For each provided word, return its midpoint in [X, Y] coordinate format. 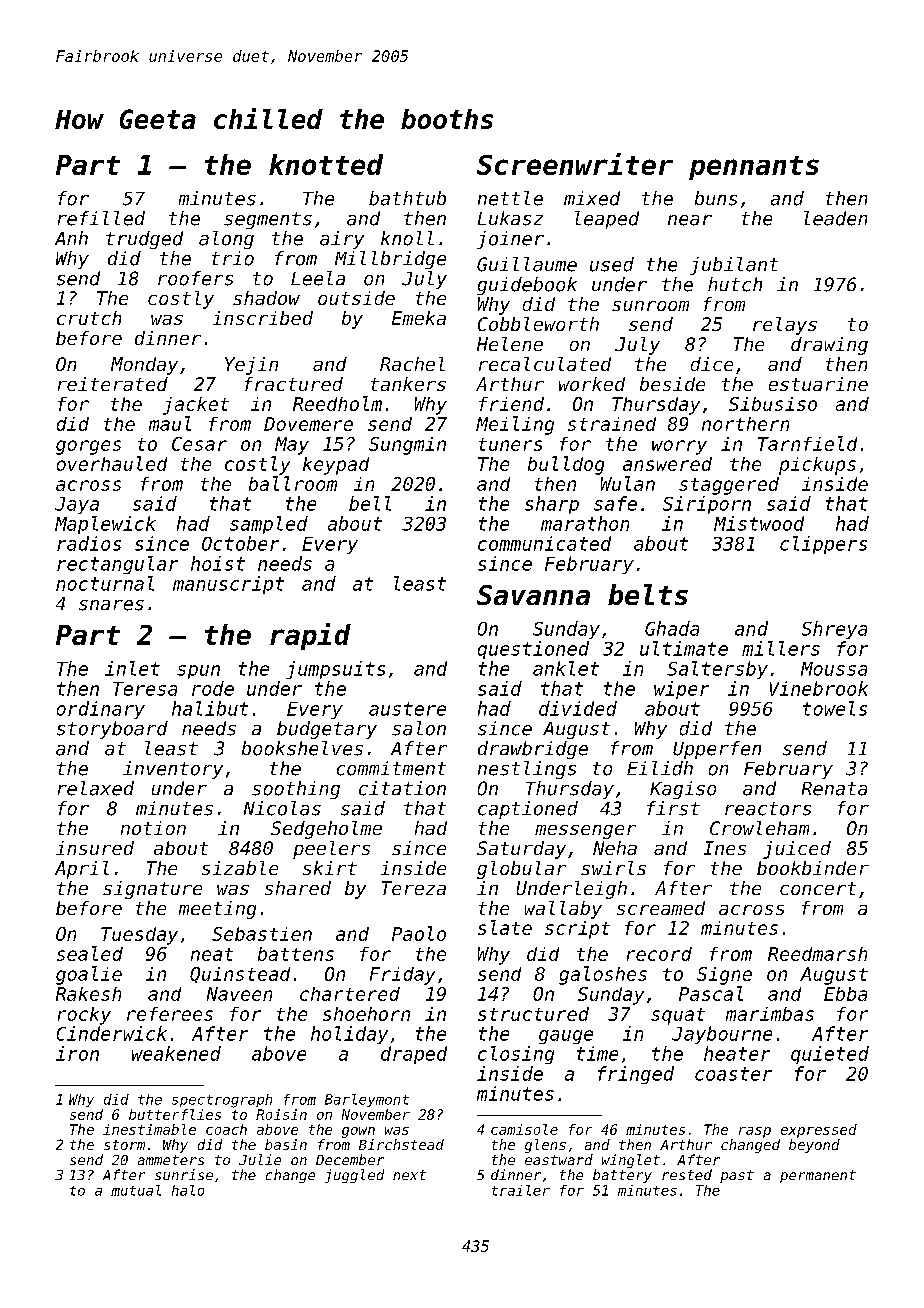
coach [226, 1129]
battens [296, 954]
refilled [101, 218]
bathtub [407, 198]
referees [170, 1014]
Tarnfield [807, 443]
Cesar [199, 444]
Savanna [533, 595]
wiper [681, 690]
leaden [835, 218]
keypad [336, 466]
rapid [310, 636]
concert [818, 888]
